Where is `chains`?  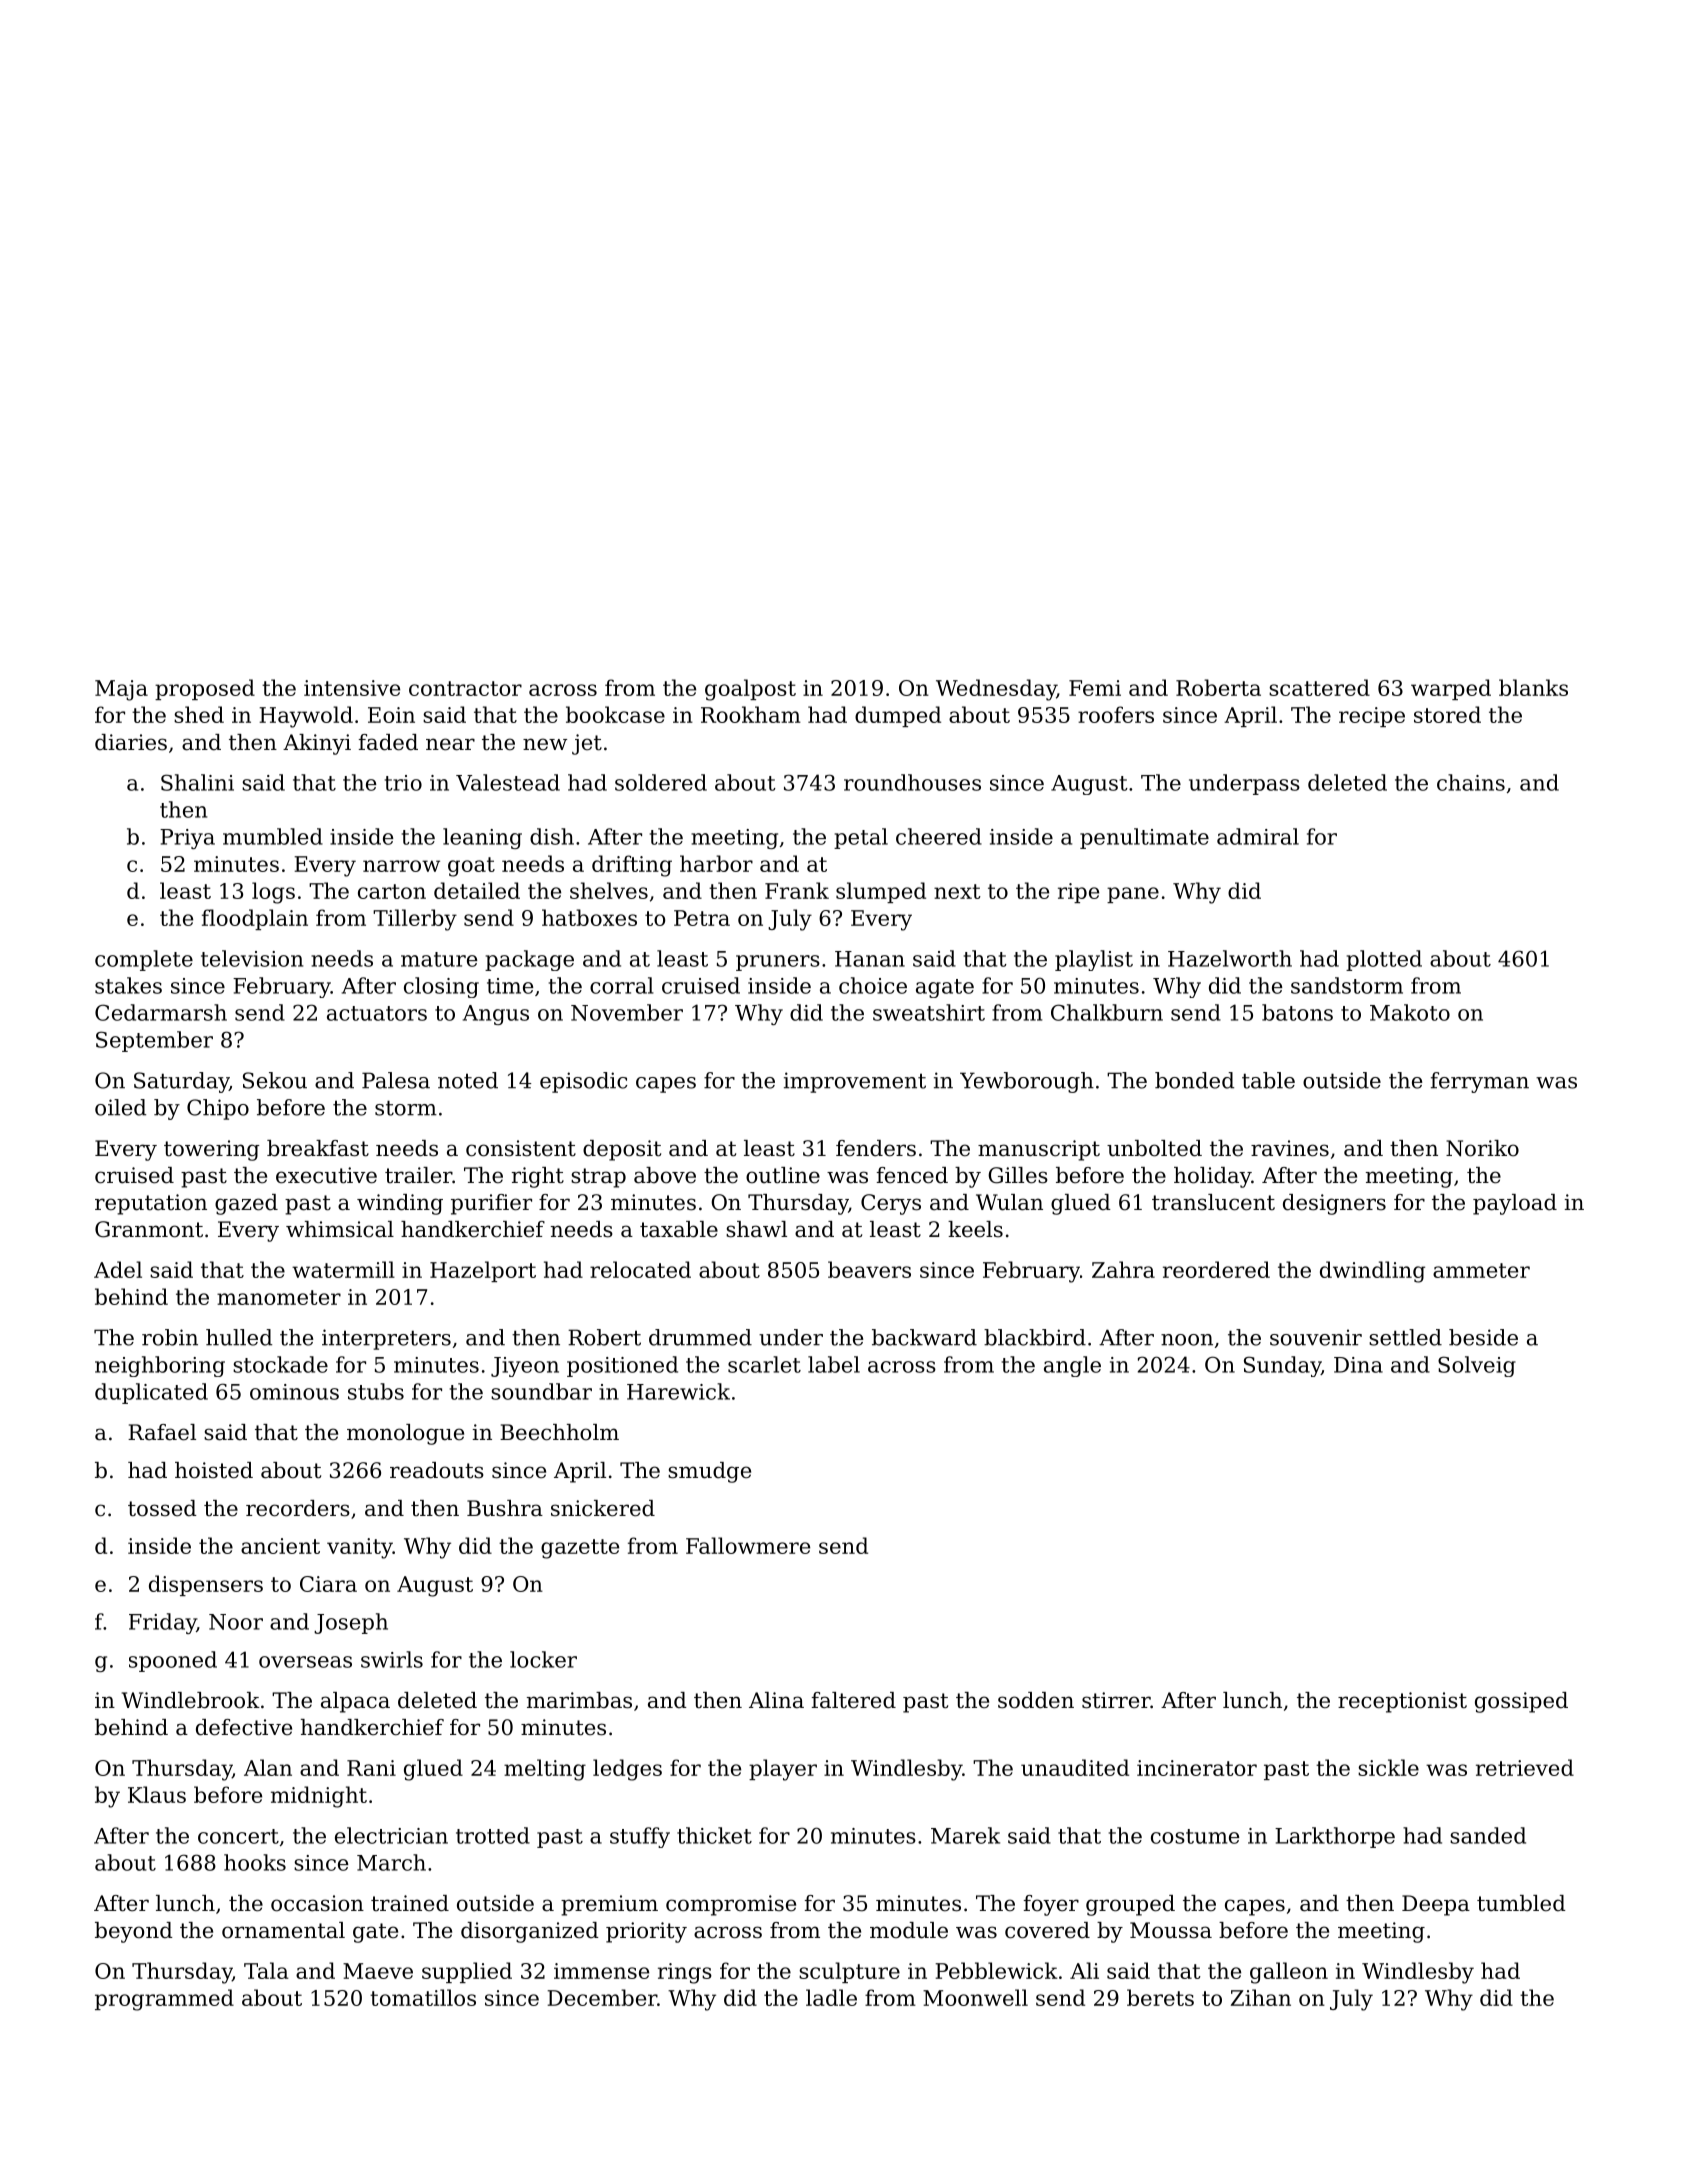 chains is located at coordinates (1471, 782).
